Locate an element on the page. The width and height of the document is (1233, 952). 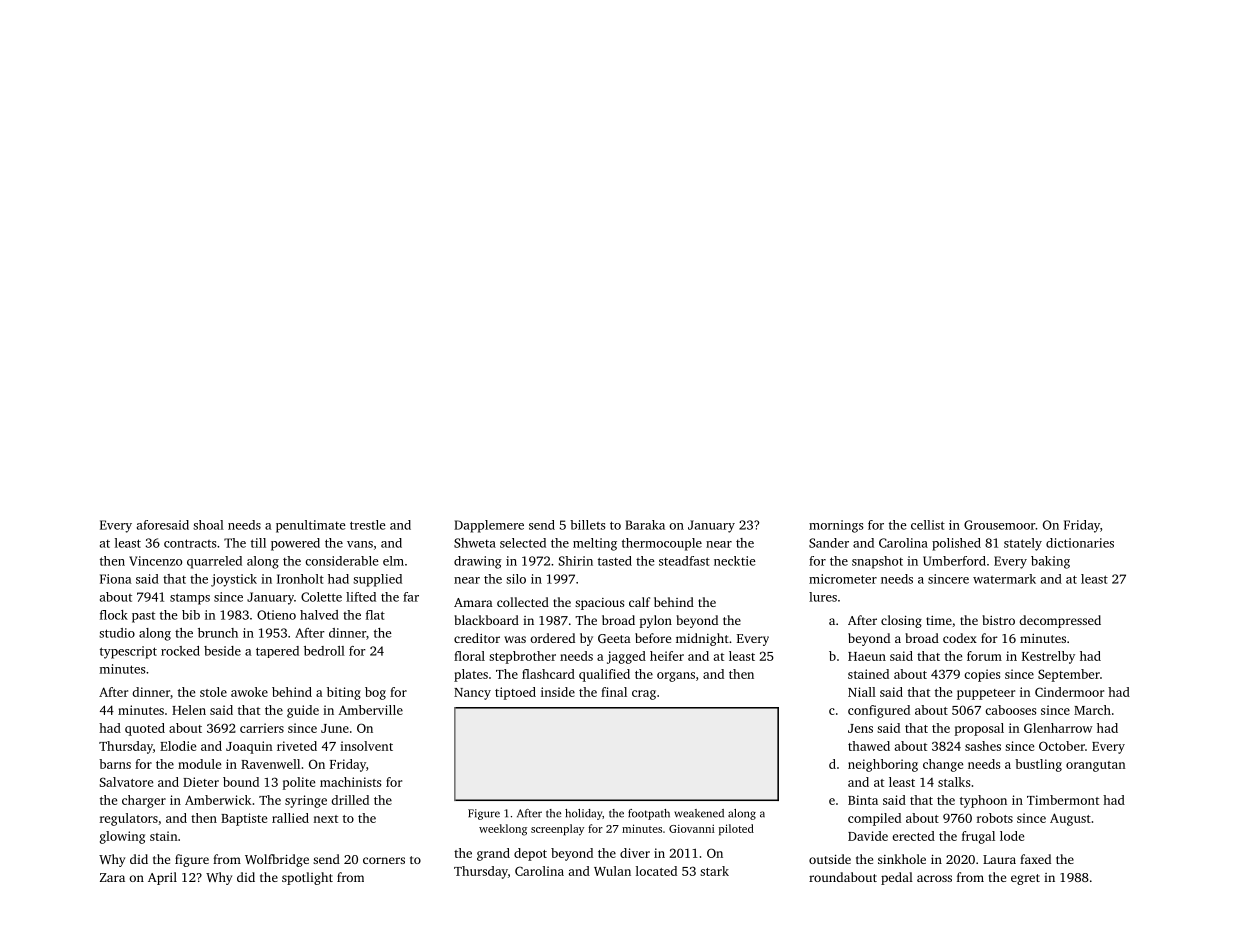
Jens is located at coordinates (860, 728).
